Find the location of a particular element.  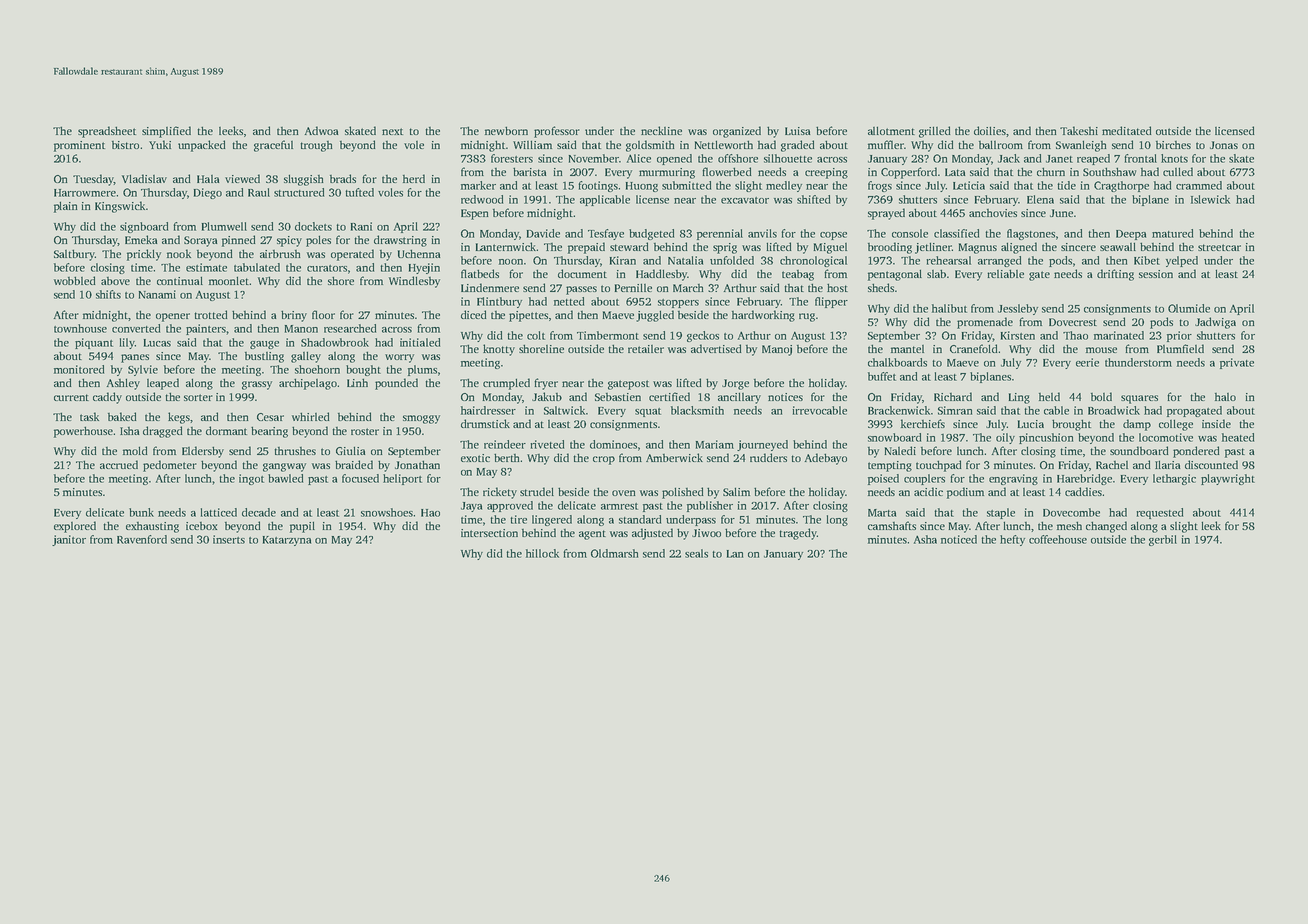

professor is located at coordinates (557, 132).
